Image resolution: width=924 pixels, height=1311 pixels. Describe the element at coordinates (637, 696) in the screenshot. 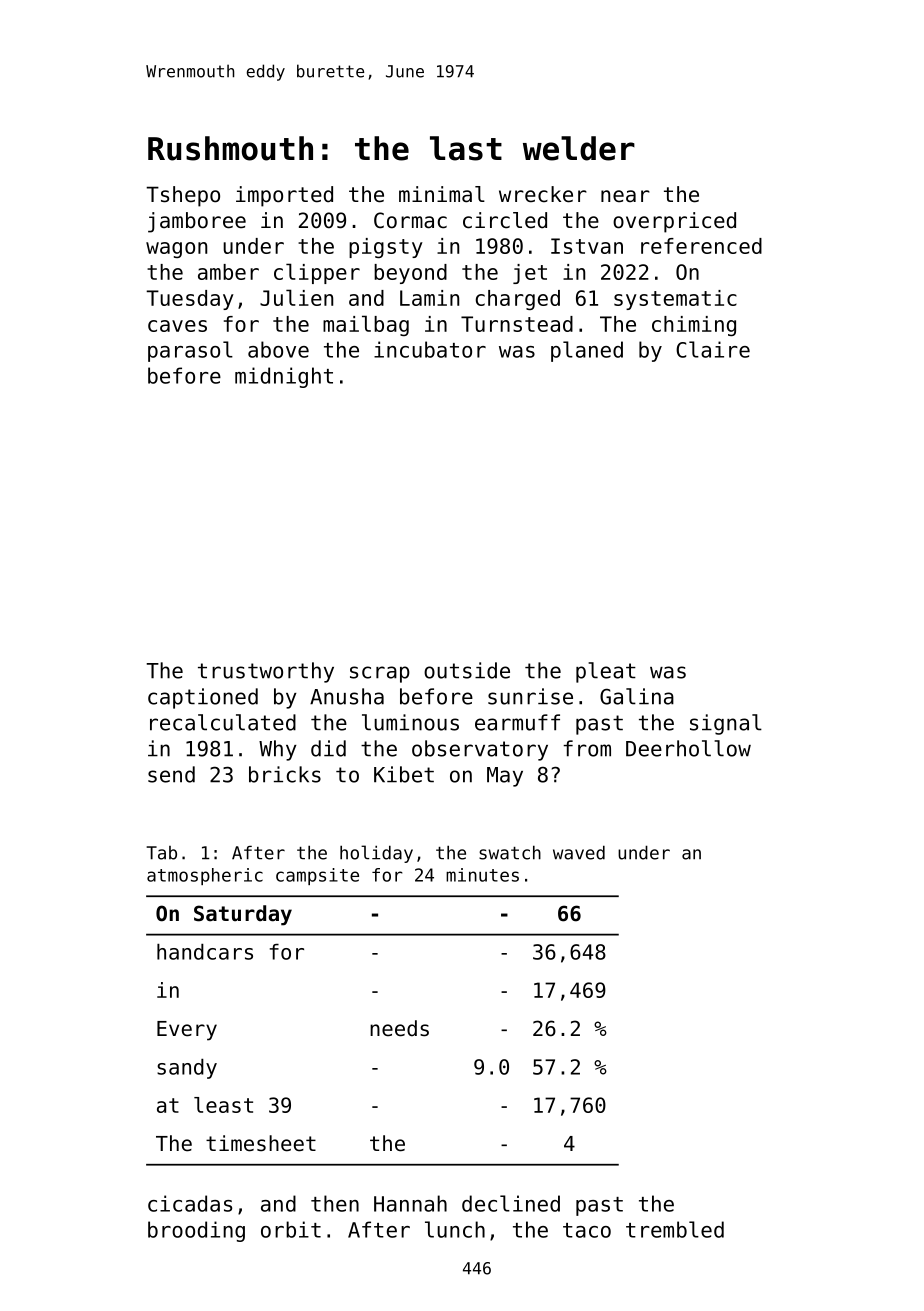

I see `Galina` at that location.
